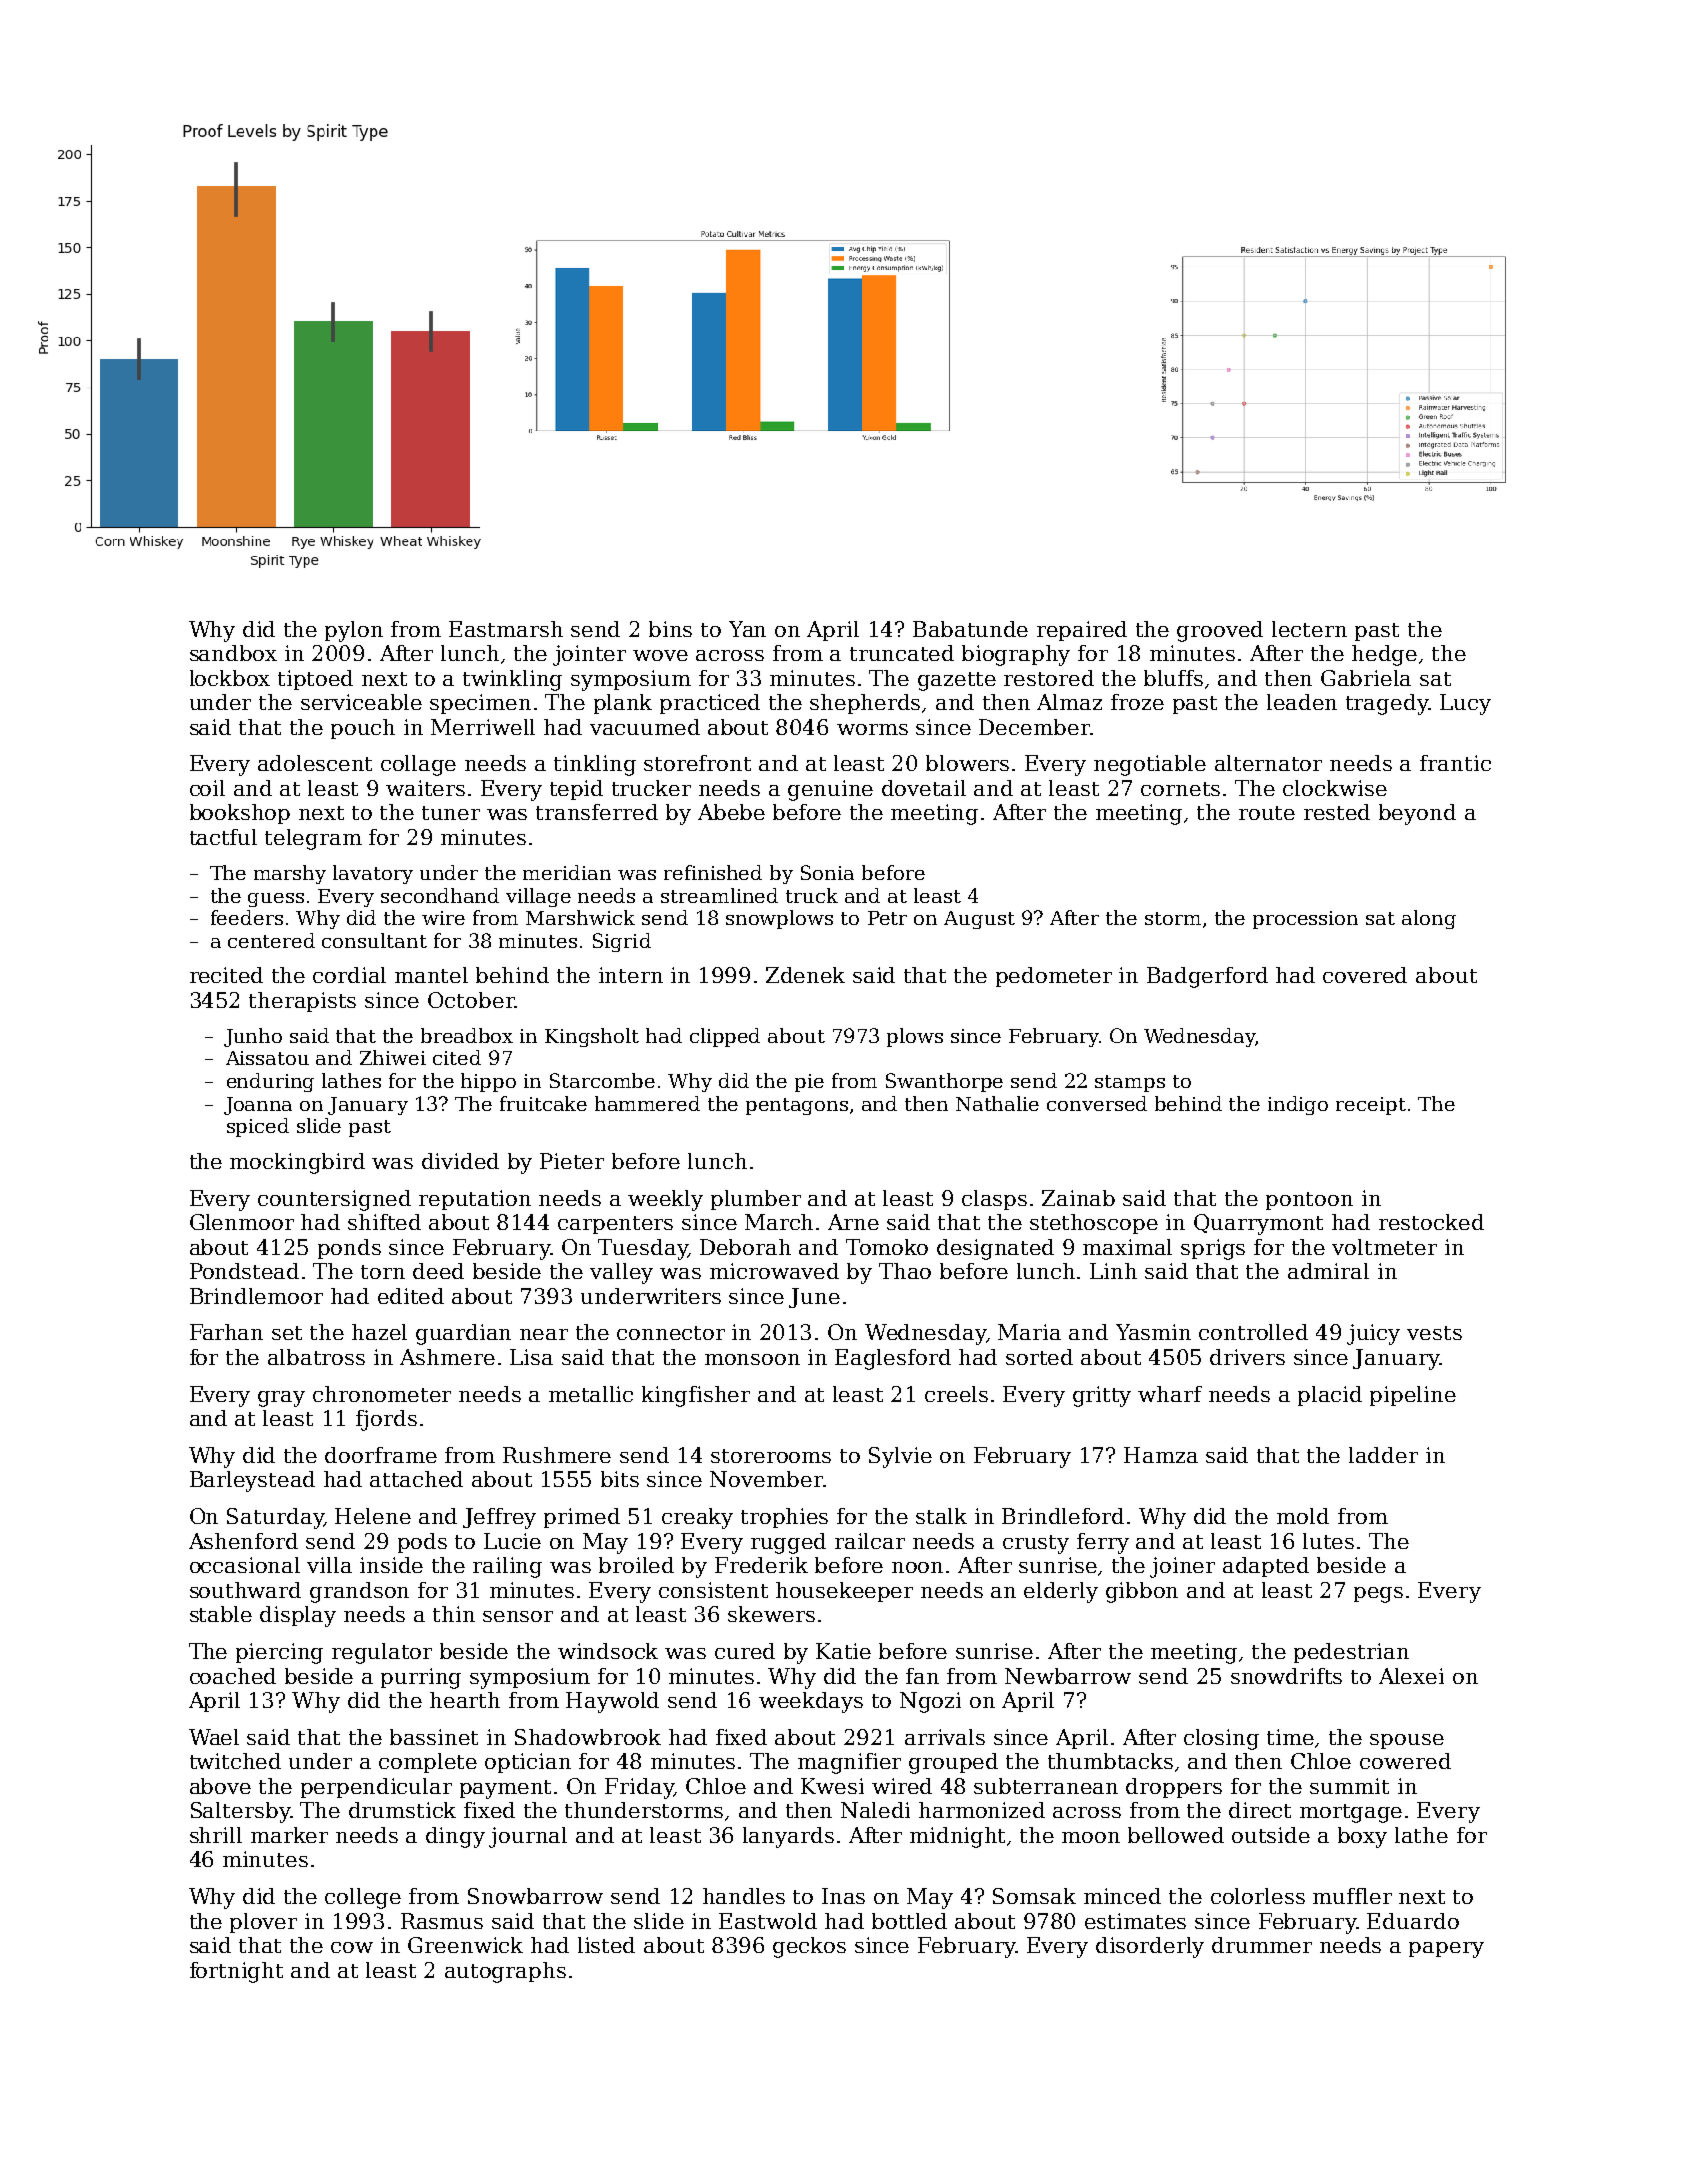 This image has height=2178, width=1683. Describe the element at coordinates (1371, 1106) in the image. I see `receipt` at that location.
